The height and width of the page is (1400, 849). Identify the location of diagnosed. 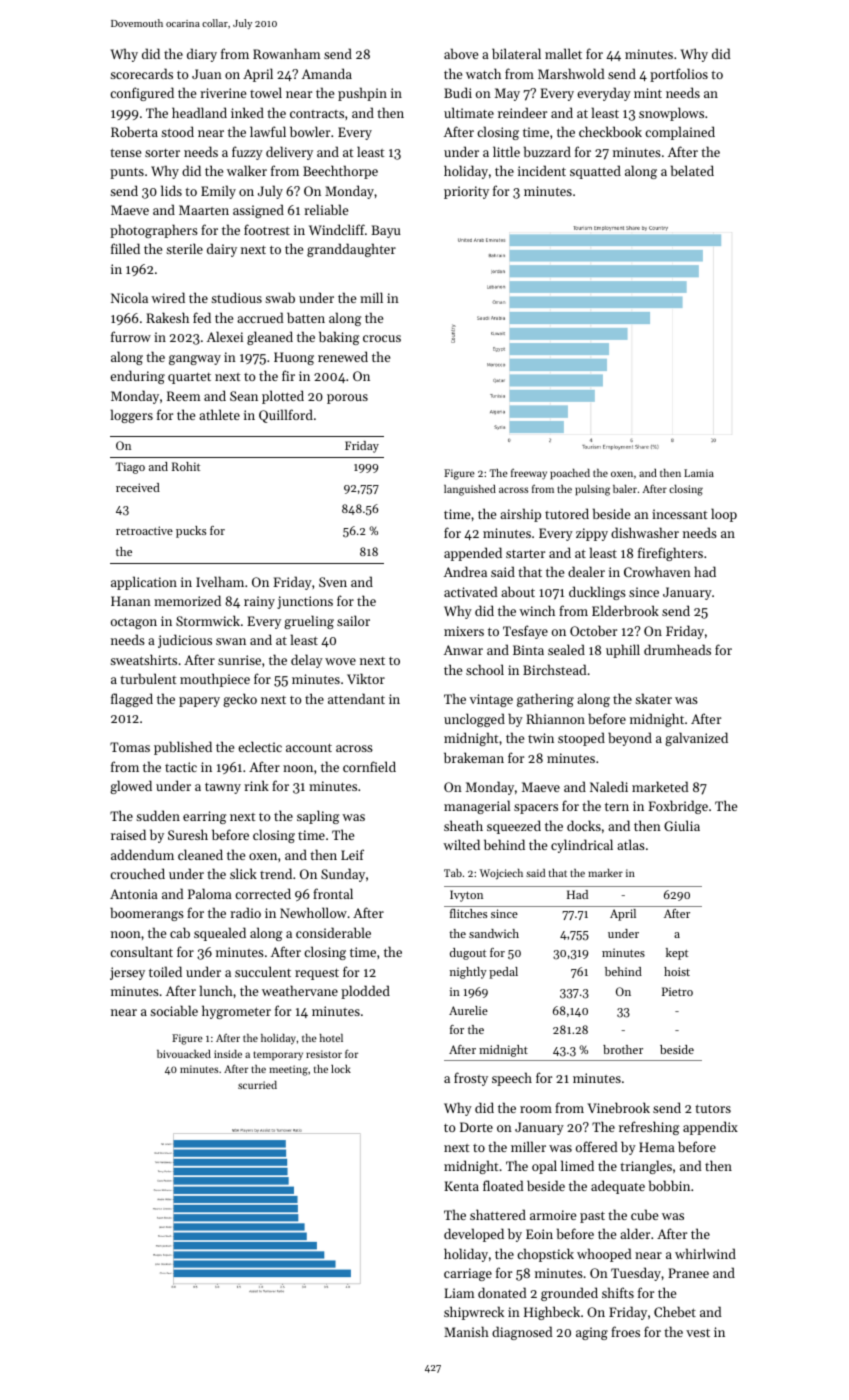
(522, 1333).
